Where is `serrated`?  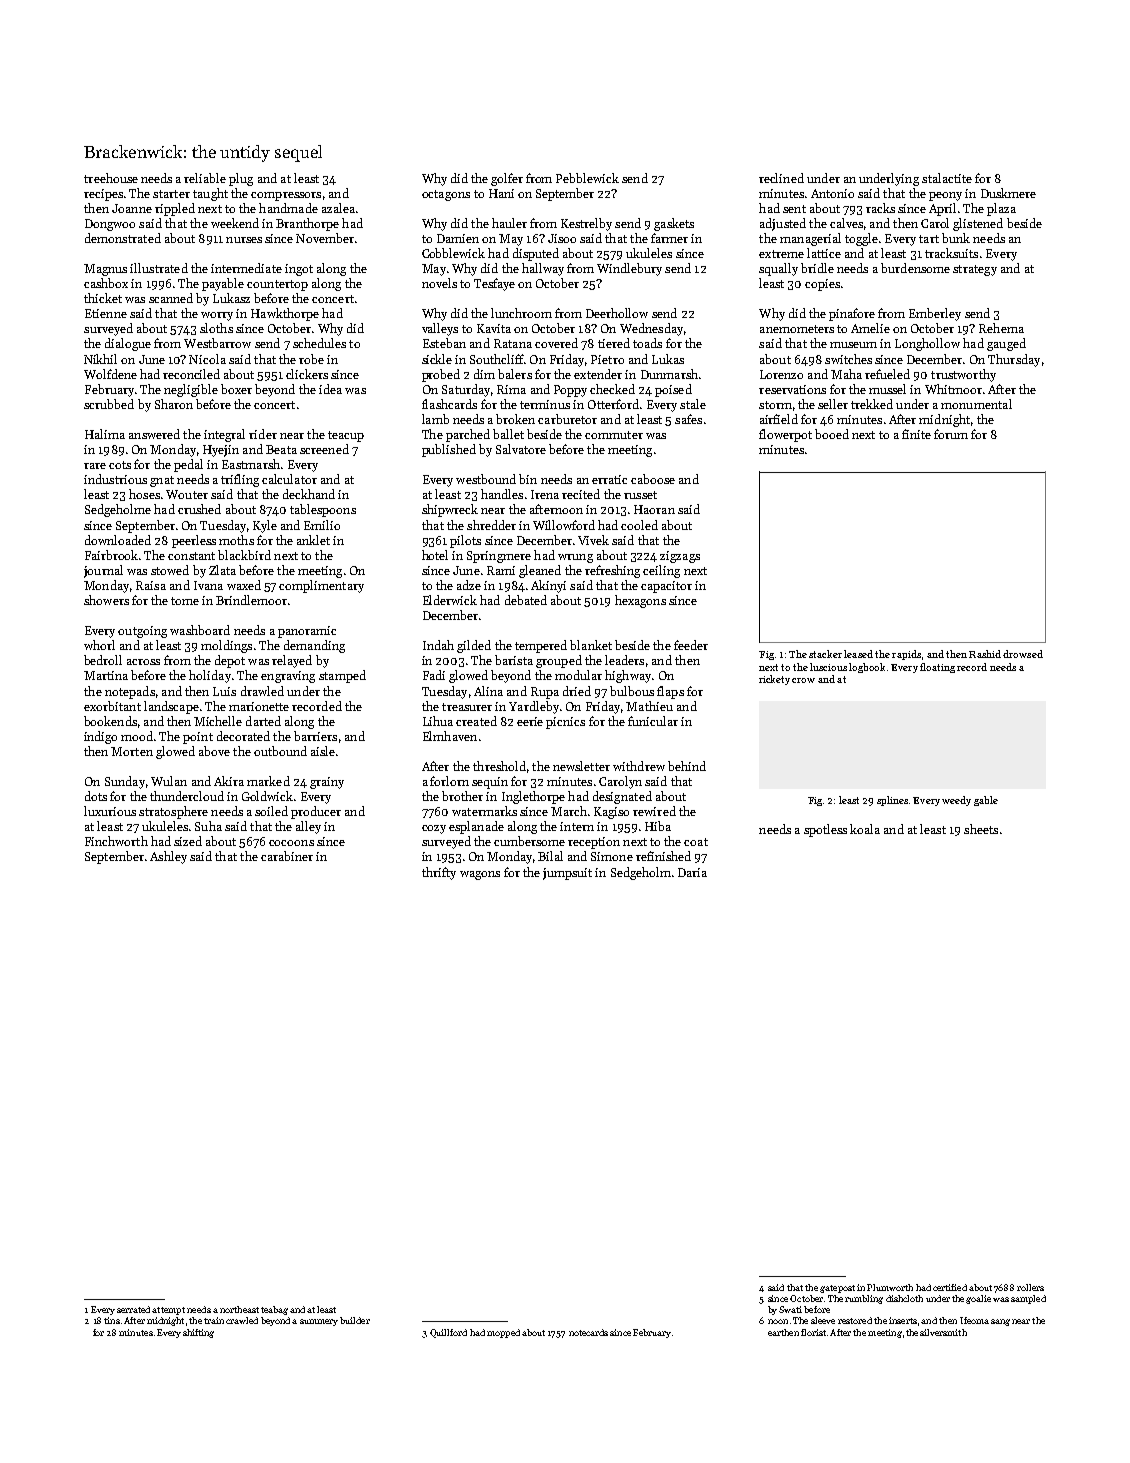
serrated is located at coordinates (133, 1309).
